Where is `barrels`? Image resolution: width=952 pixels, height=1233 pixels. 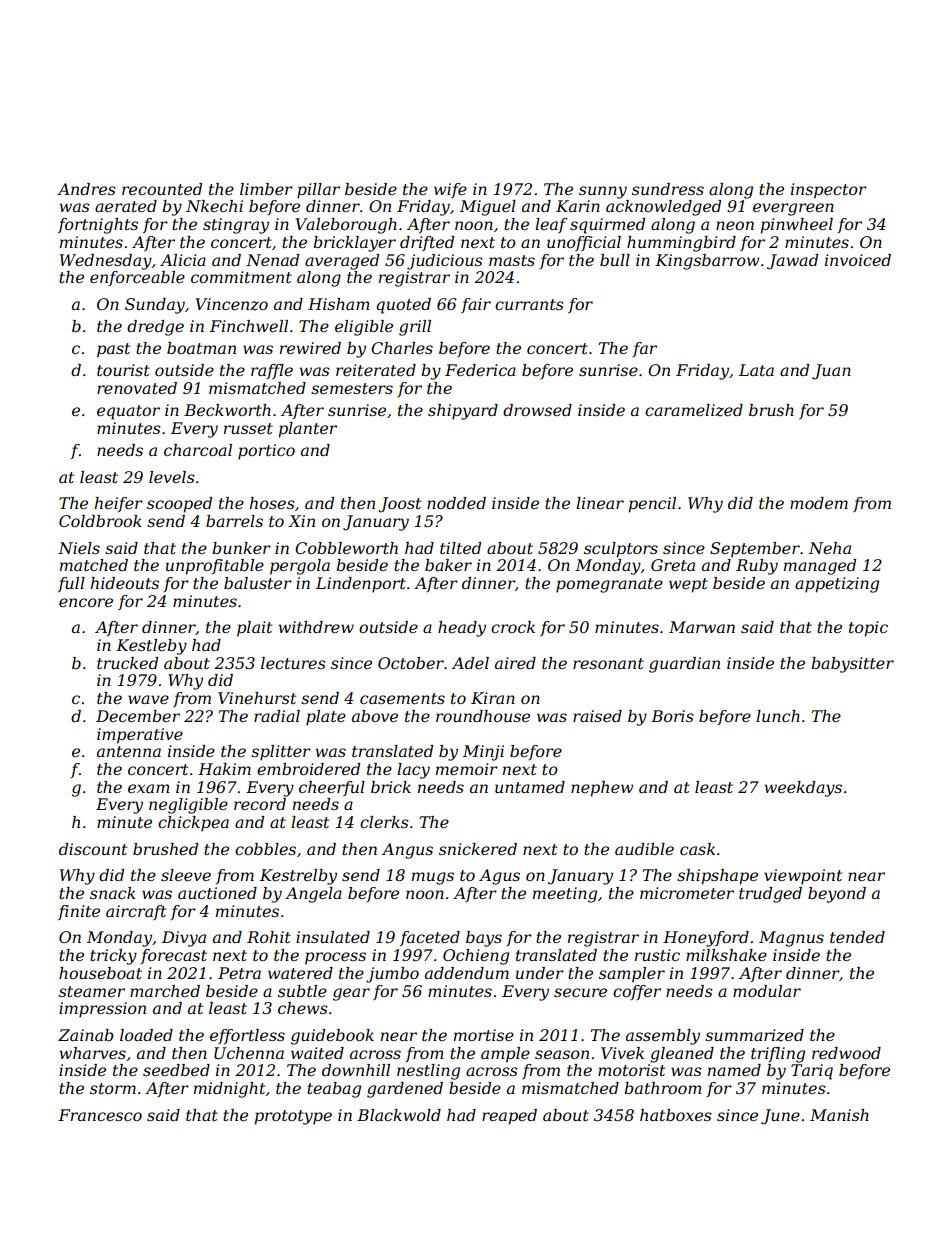 barrels is located at coordinates (234, 521).
